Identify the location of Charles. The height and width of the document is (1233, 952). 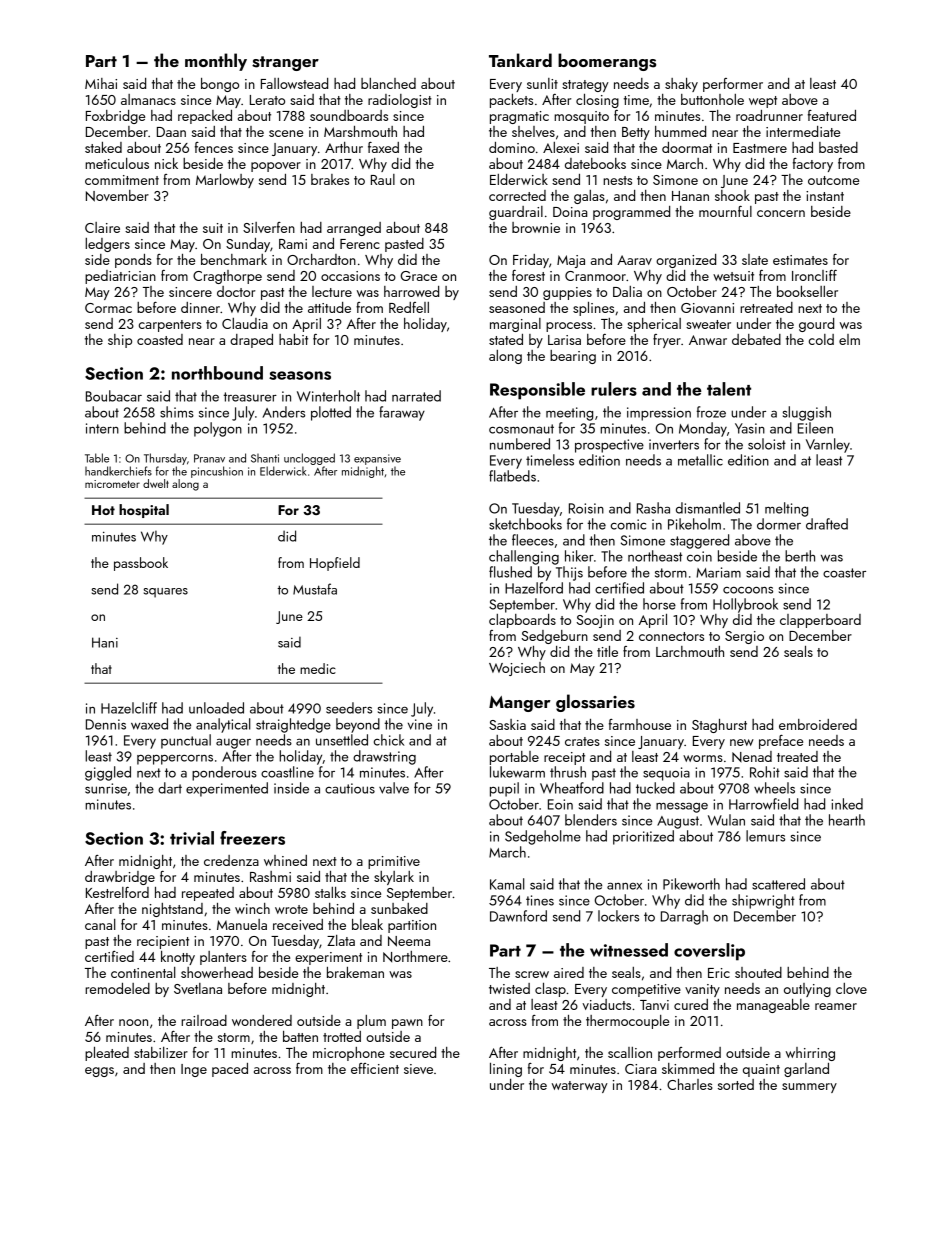
(690, 1084).
